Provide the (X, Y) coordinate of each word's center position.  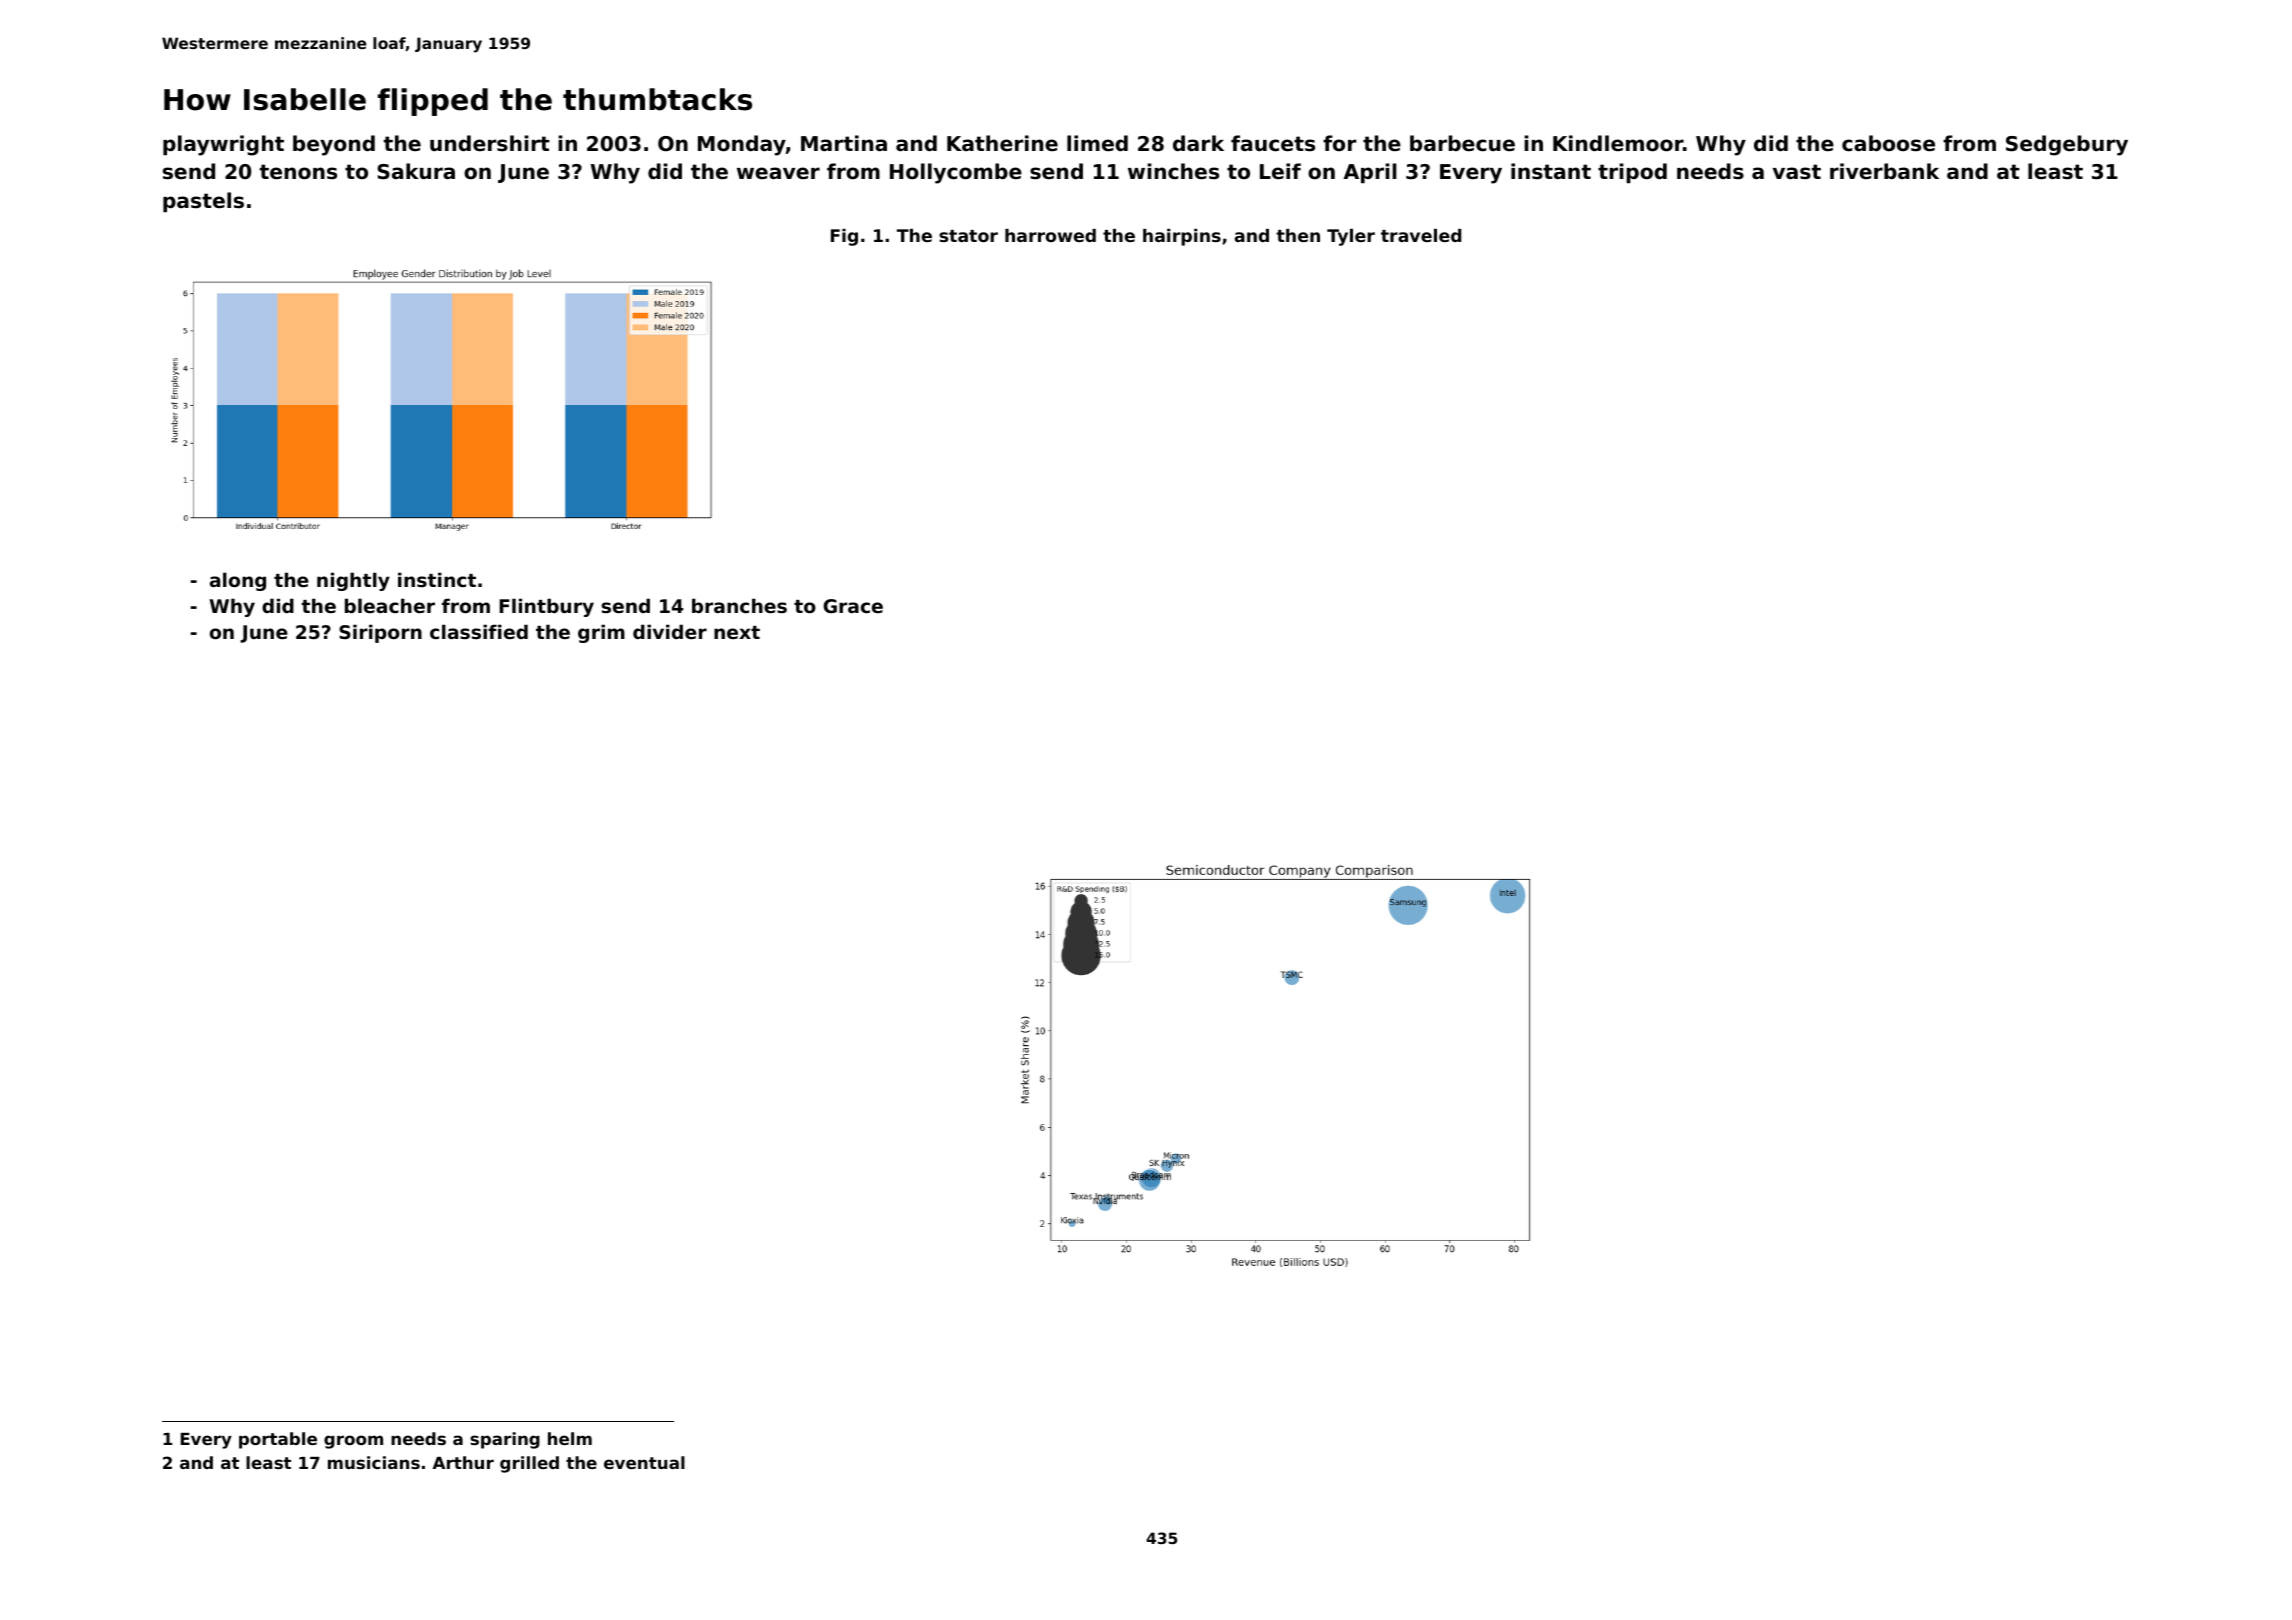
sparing (505, 1440)
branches (739, 605)
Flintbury (546, 607)
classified (479, 632)
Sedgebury (2067, 145)
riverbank (1884, 171)
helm (570, 1438)
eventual (644, 1462)
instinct (437, 579)
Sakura (416, 171)
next (737, 632)
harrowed (1050, 235)
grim (601, 633)
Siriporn (380, 633)
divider (670, 631)
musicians (374, 1462)
